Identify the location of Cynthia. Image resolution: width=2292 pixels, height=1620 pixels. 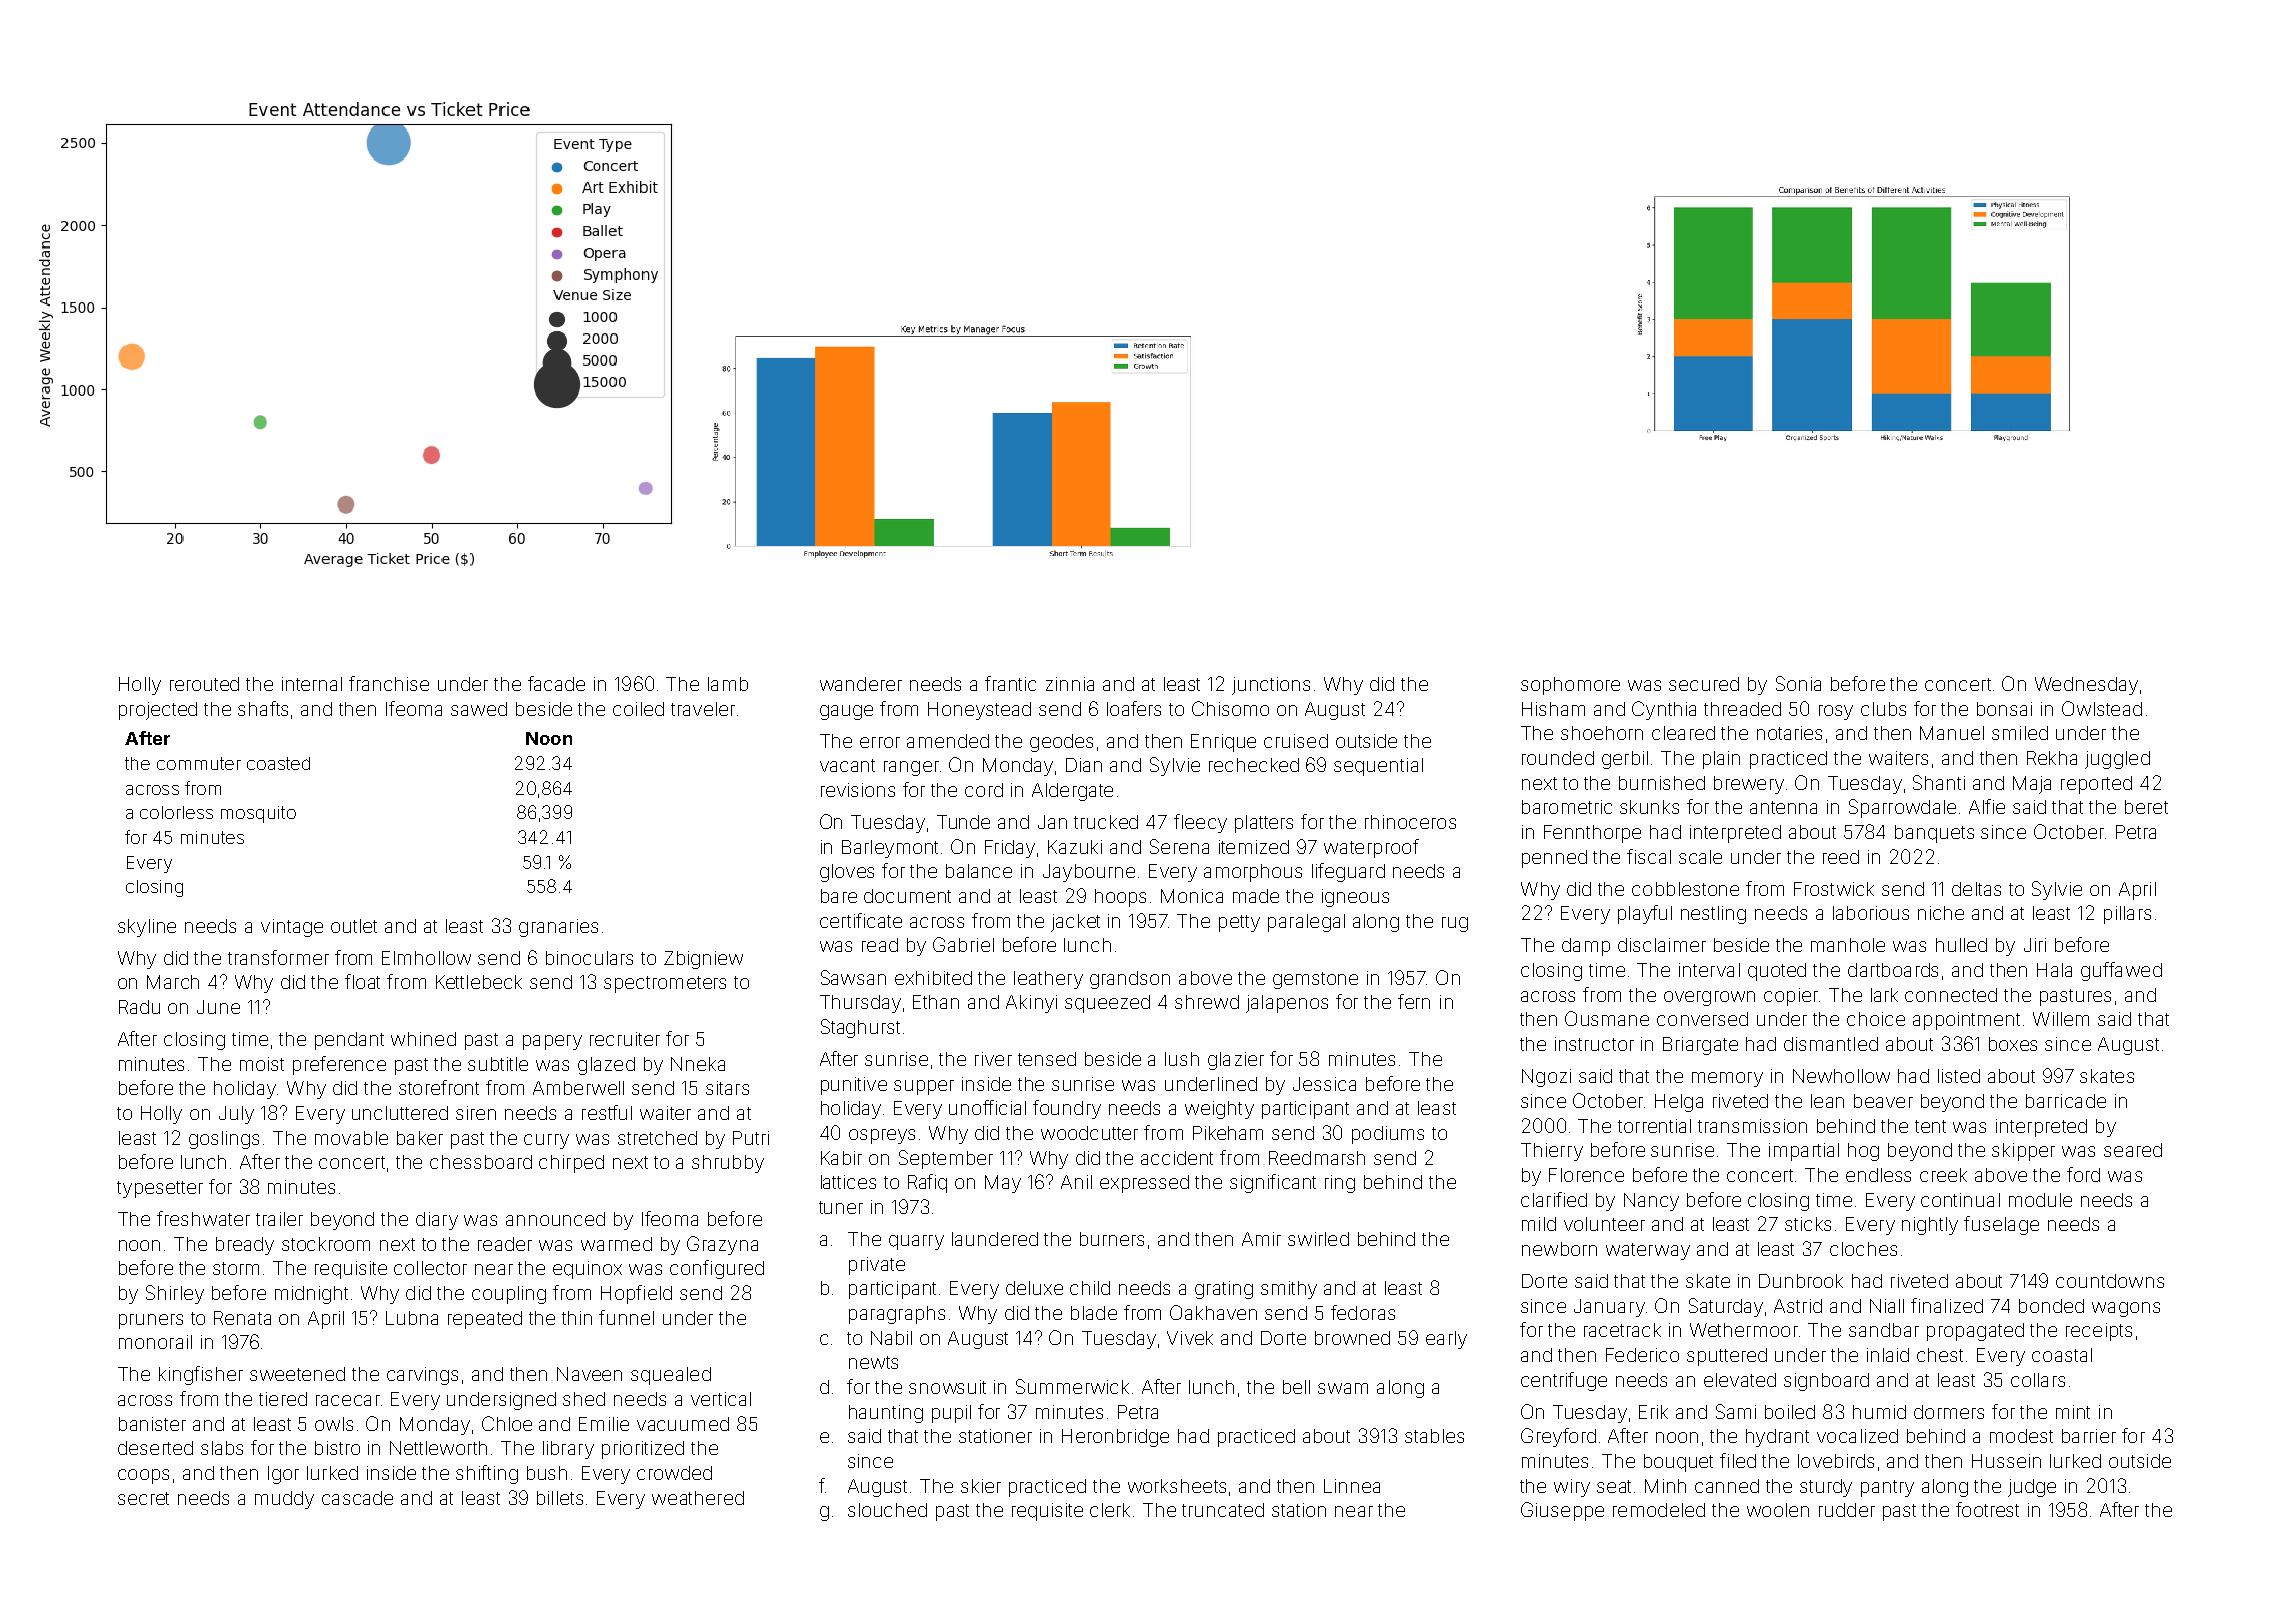
(1664, 710).
